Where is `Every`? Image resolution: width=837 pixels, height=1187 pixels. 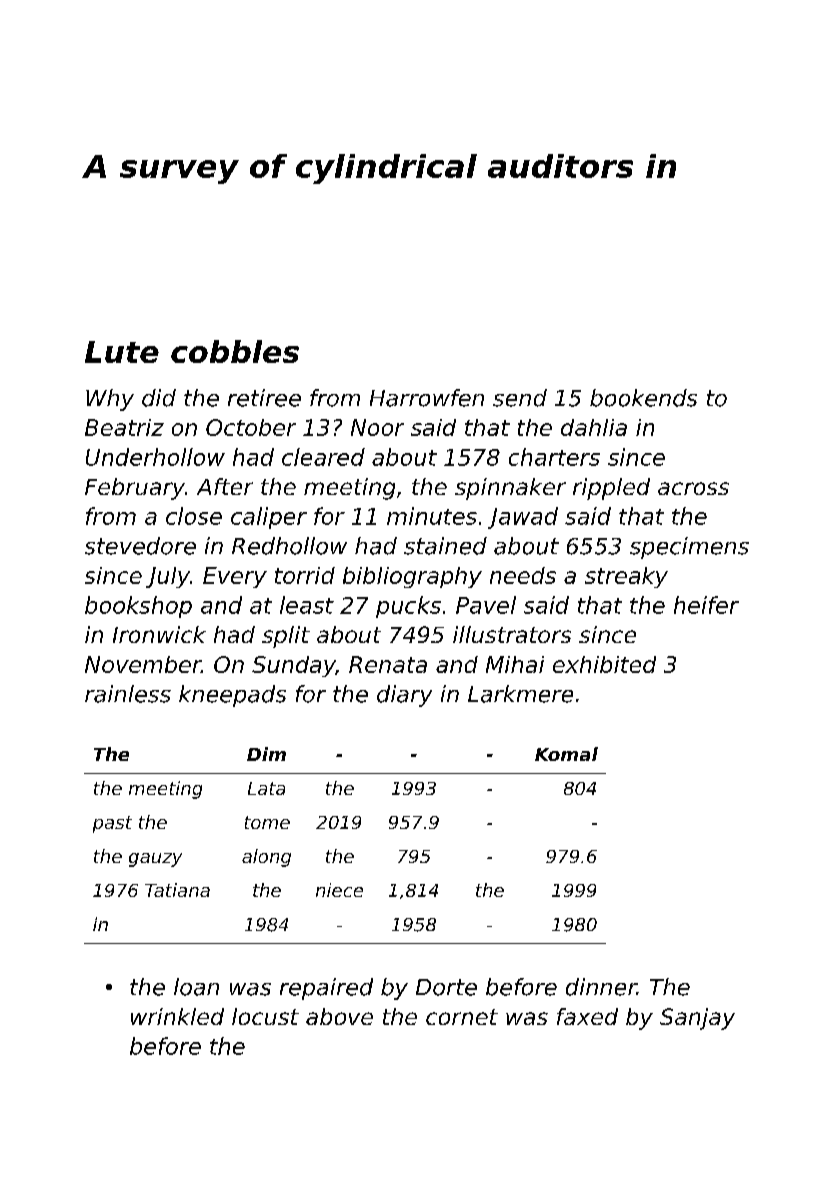
Every is located at coordinates (235, 577).
